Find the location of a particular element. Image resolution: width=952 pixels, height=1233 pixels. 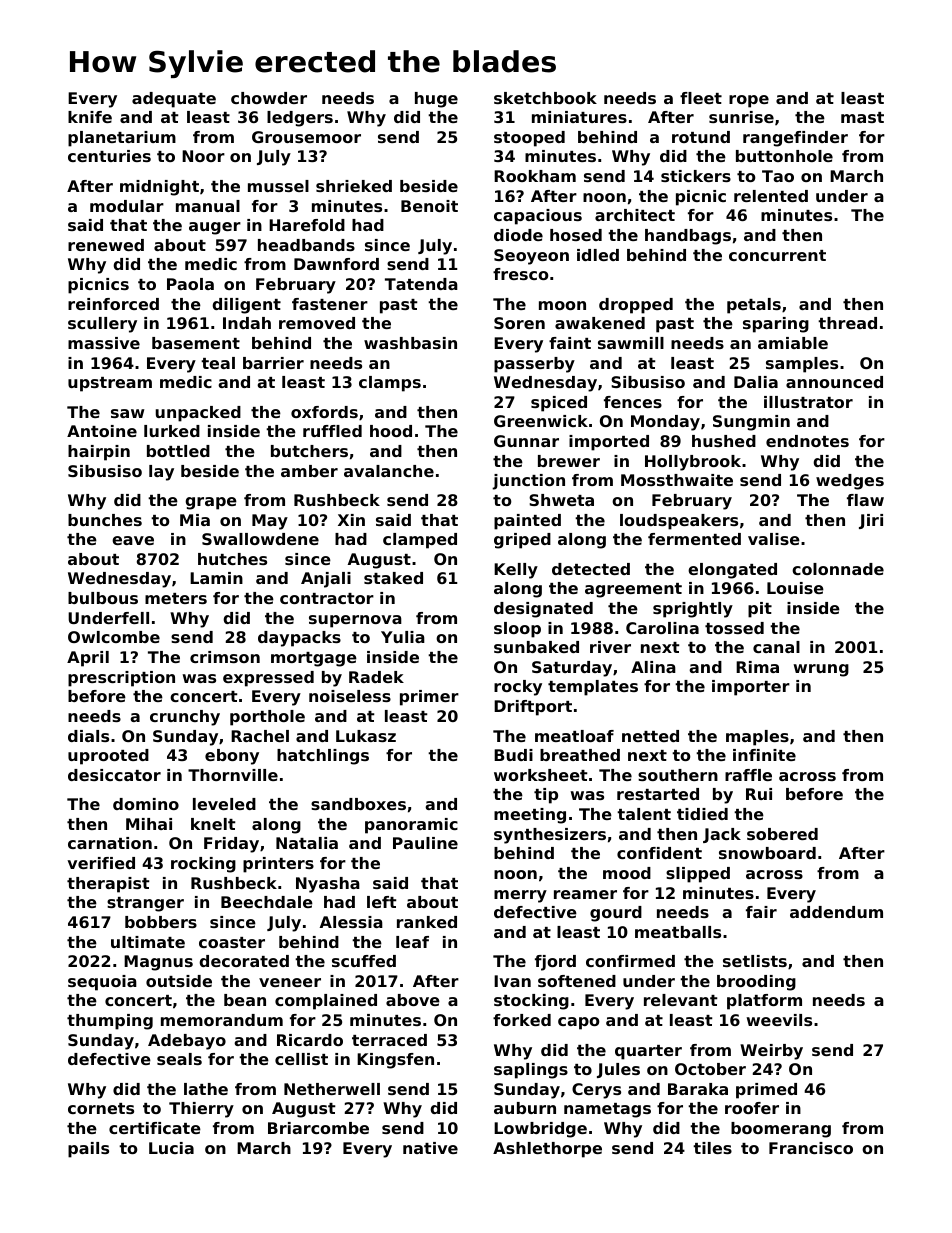

Seoyeon is located at coordinates (531, 257).
